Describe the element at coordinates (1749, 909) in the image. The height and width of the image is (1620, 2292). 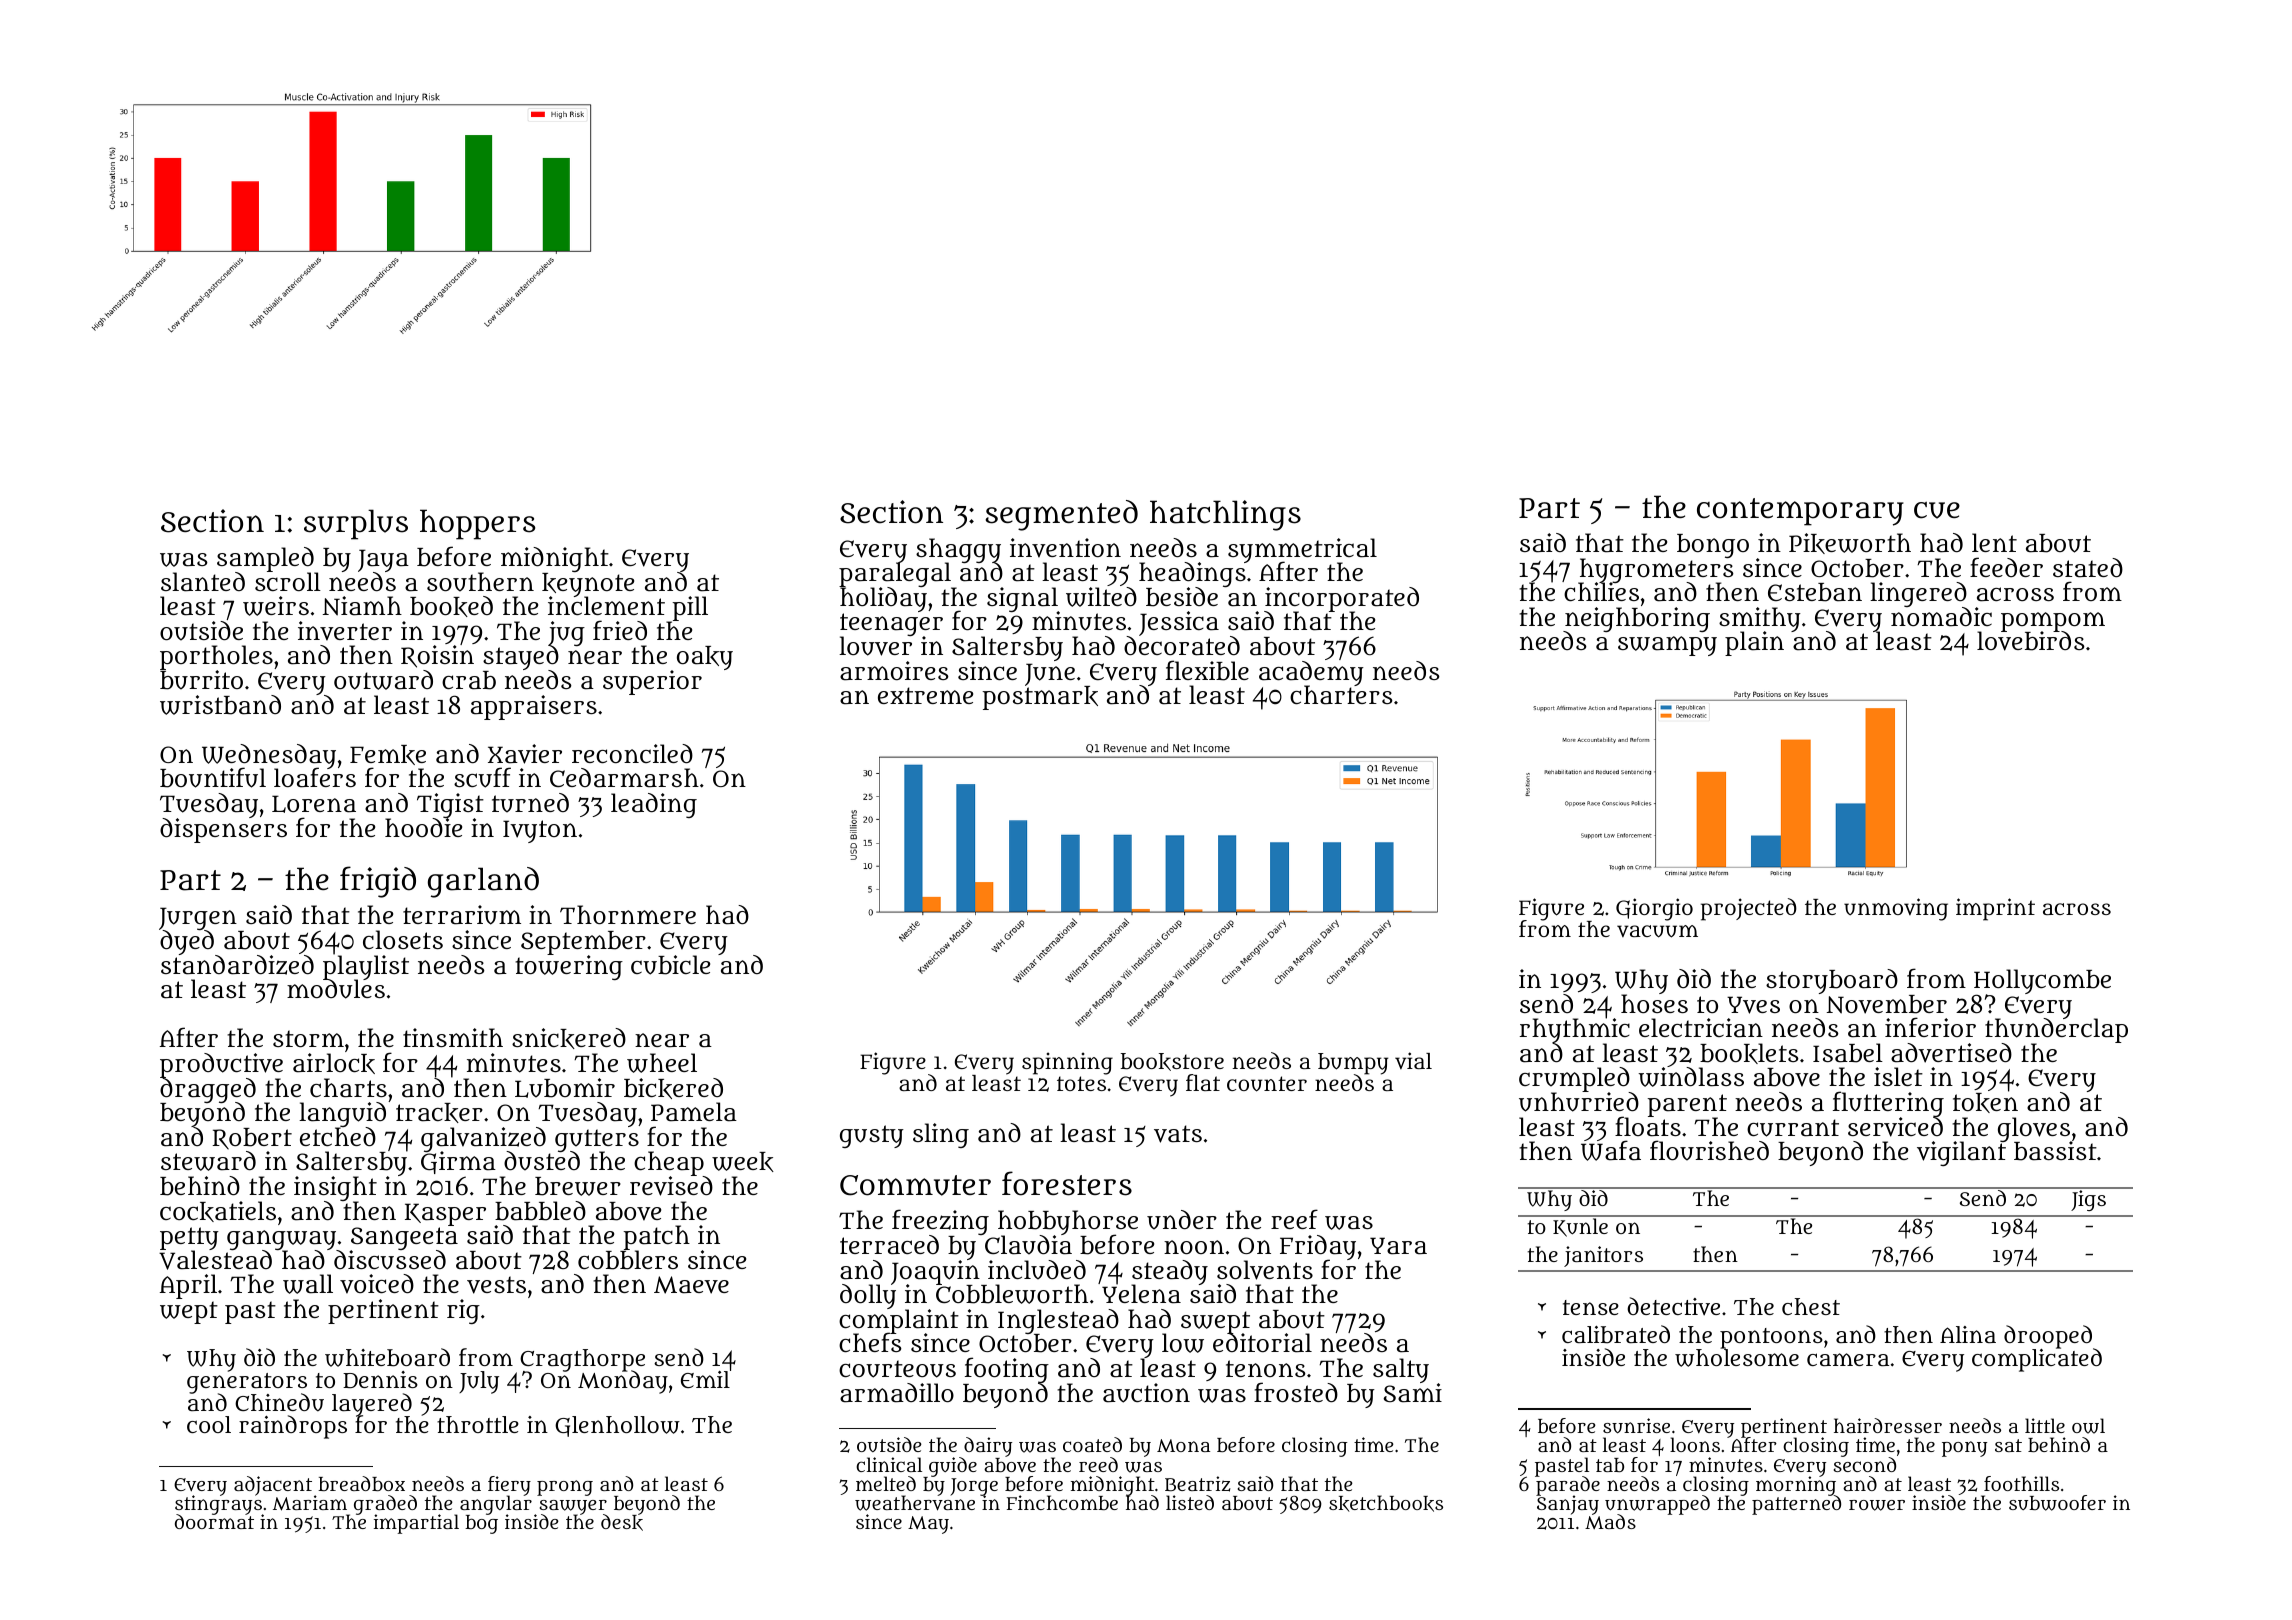
I see `projected` at that location.
